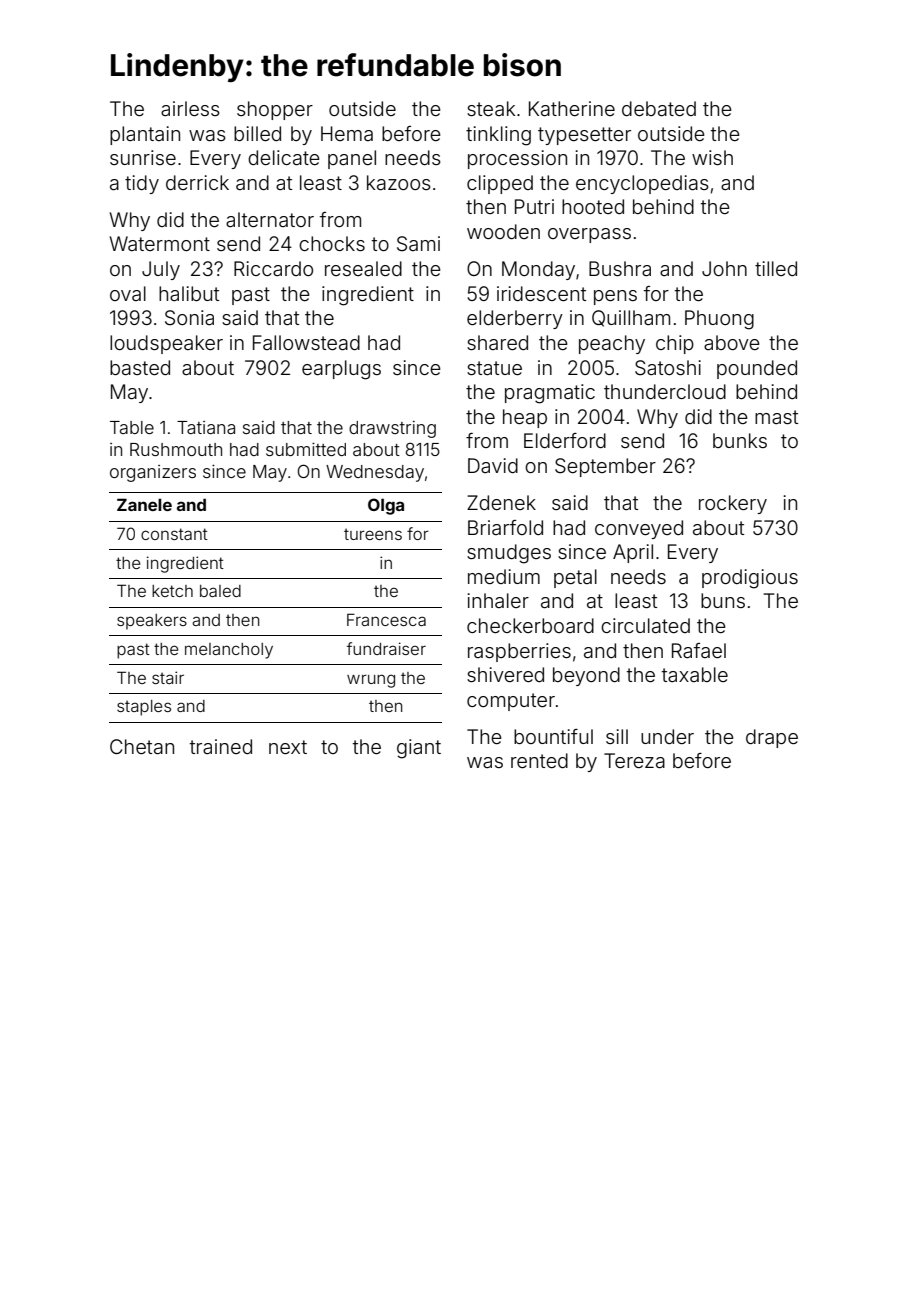 Image resolution: width=908 pixels, height=1316 pixels. Describe the element at coordinates (392, 429) in the image. I see `drawstring` at that location.
